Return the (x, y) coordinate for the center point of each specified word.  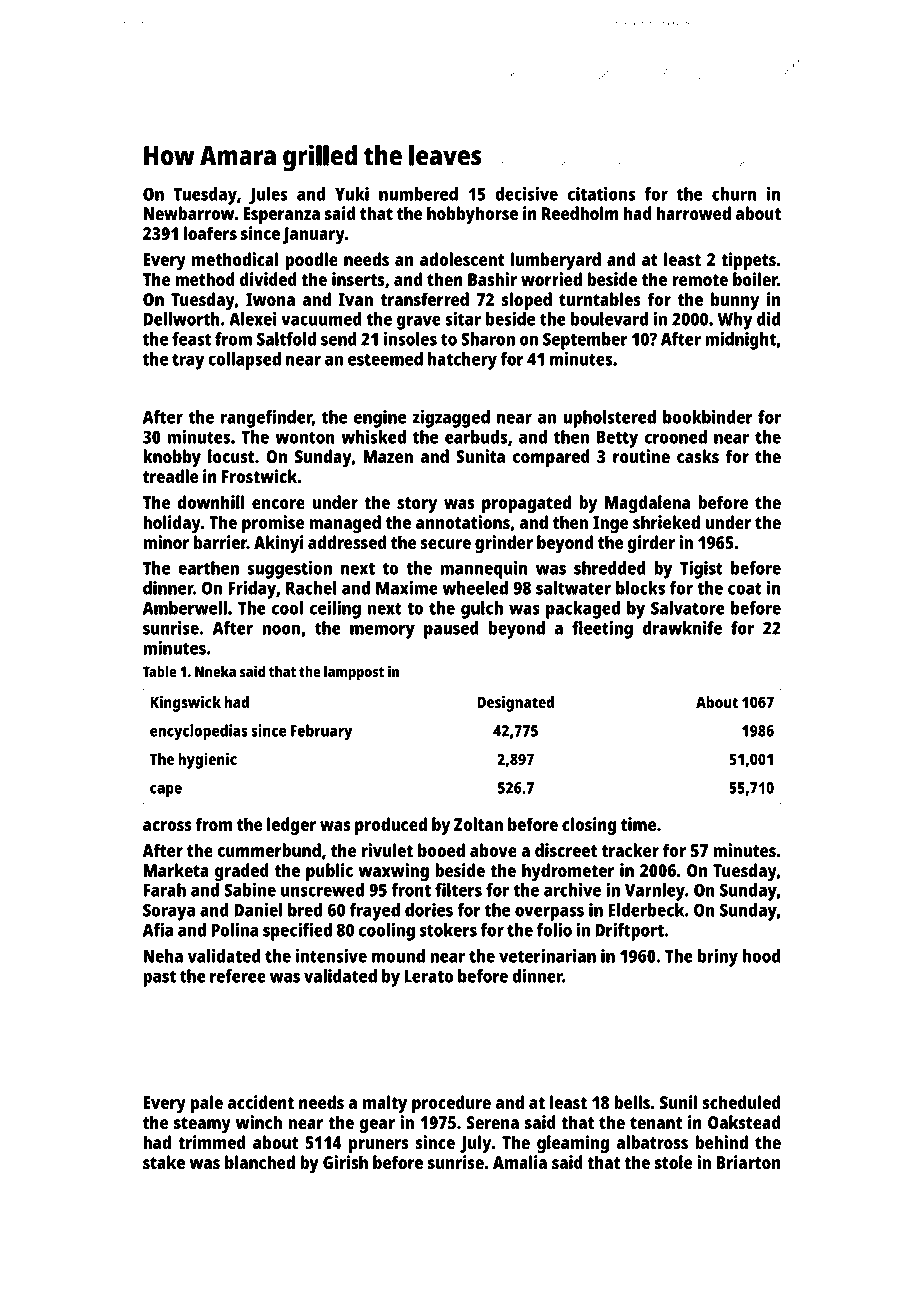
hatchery (462, 361)
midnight (740, 340)
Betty (617, 439)
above (493, 850)
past (159, 978)
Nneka (215, 671)
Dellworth (181, 319)
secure (446, 544)
